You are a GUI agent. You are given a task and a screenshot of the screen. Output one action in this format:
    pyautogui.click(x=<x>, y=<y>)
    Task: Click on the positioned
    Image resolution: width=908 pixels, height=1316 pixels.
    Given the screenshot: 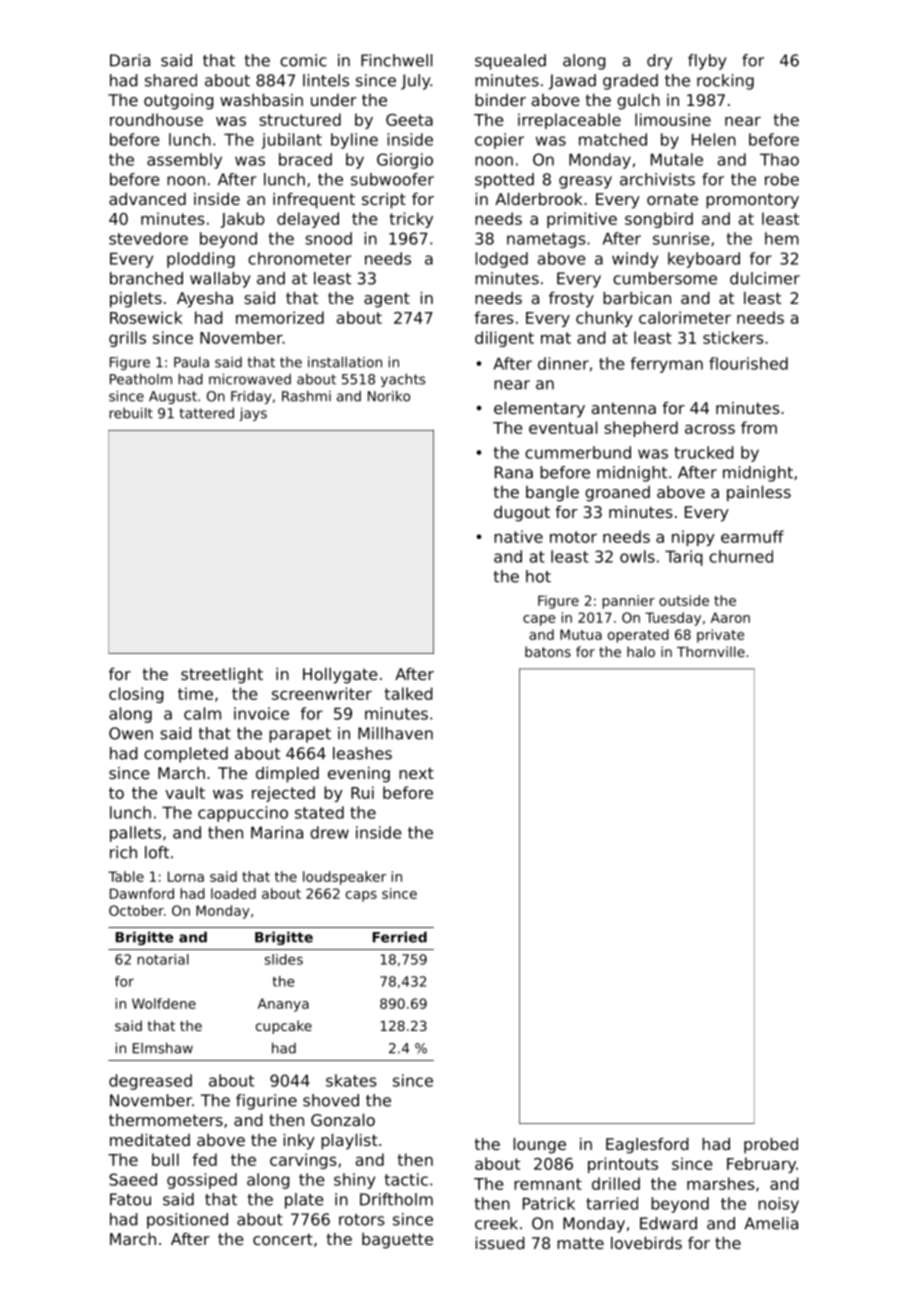 What is the action you would take?
    pyautogui.click(x=187, y=1221)
